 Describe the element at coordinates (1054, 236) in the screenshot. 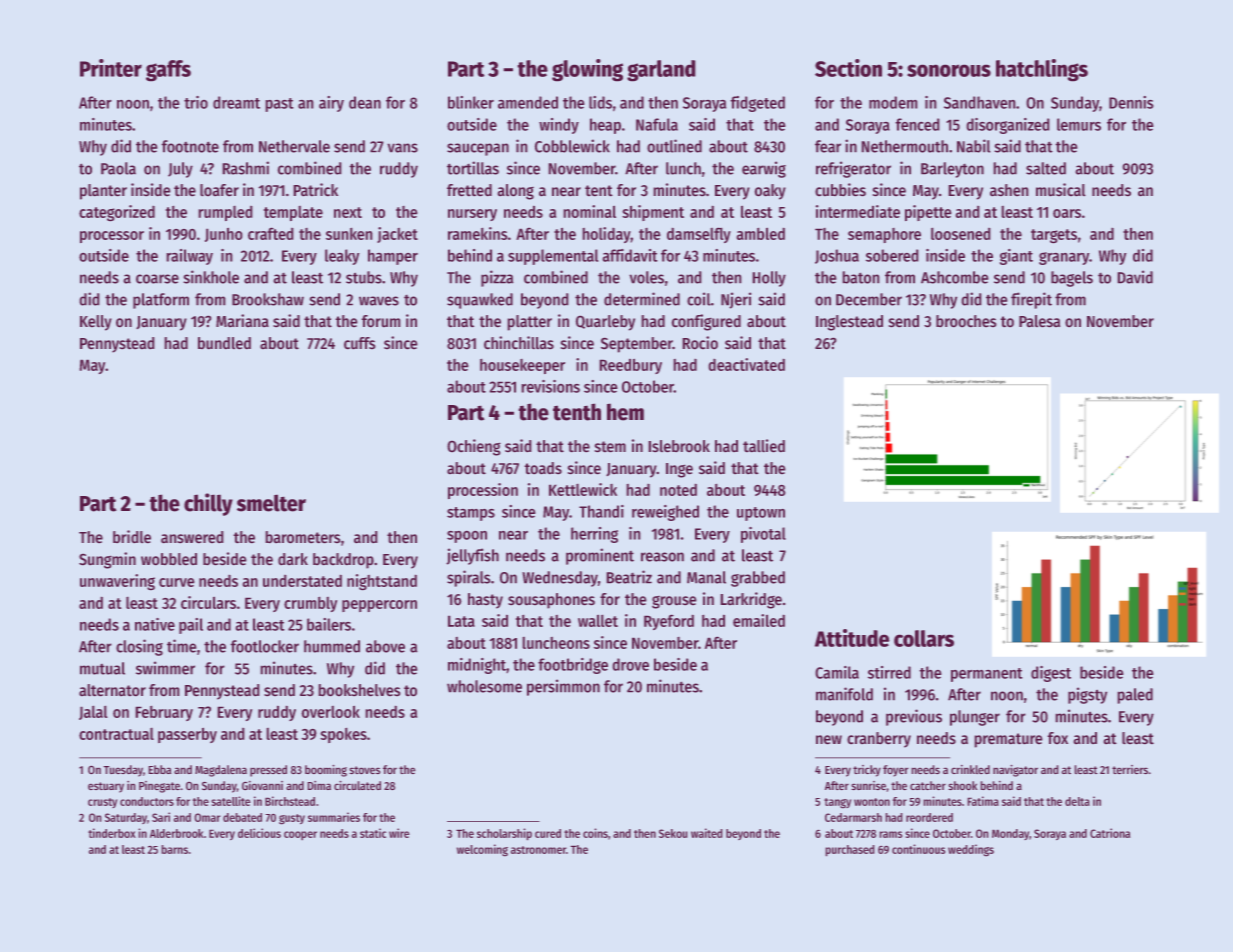

I see `targets` at that location.
